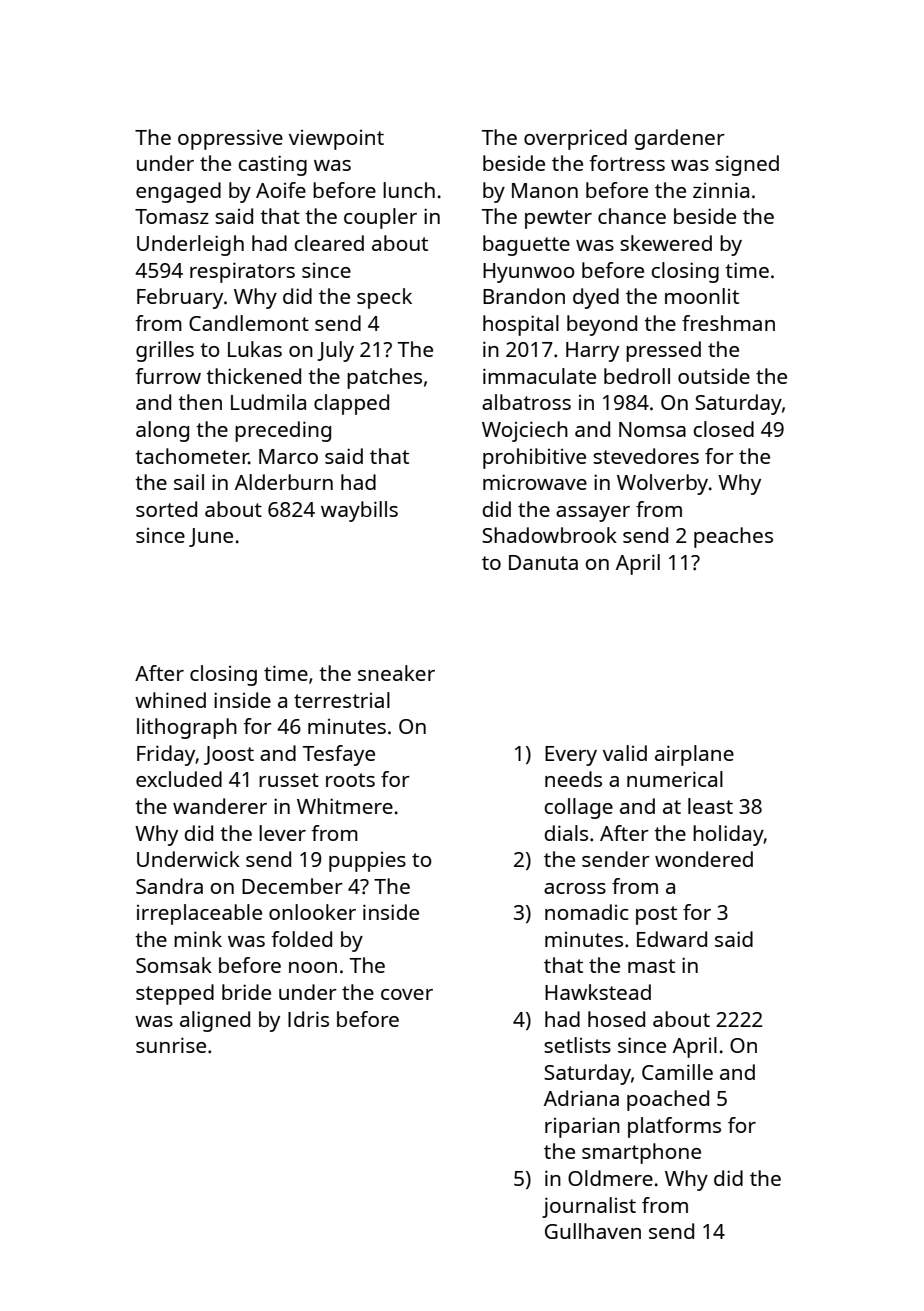 The height and width of the document is (1311, 924). What do you see at coordinates (187, 728) in the document?
I see `lithograph` at bounding box center [187, 728].
